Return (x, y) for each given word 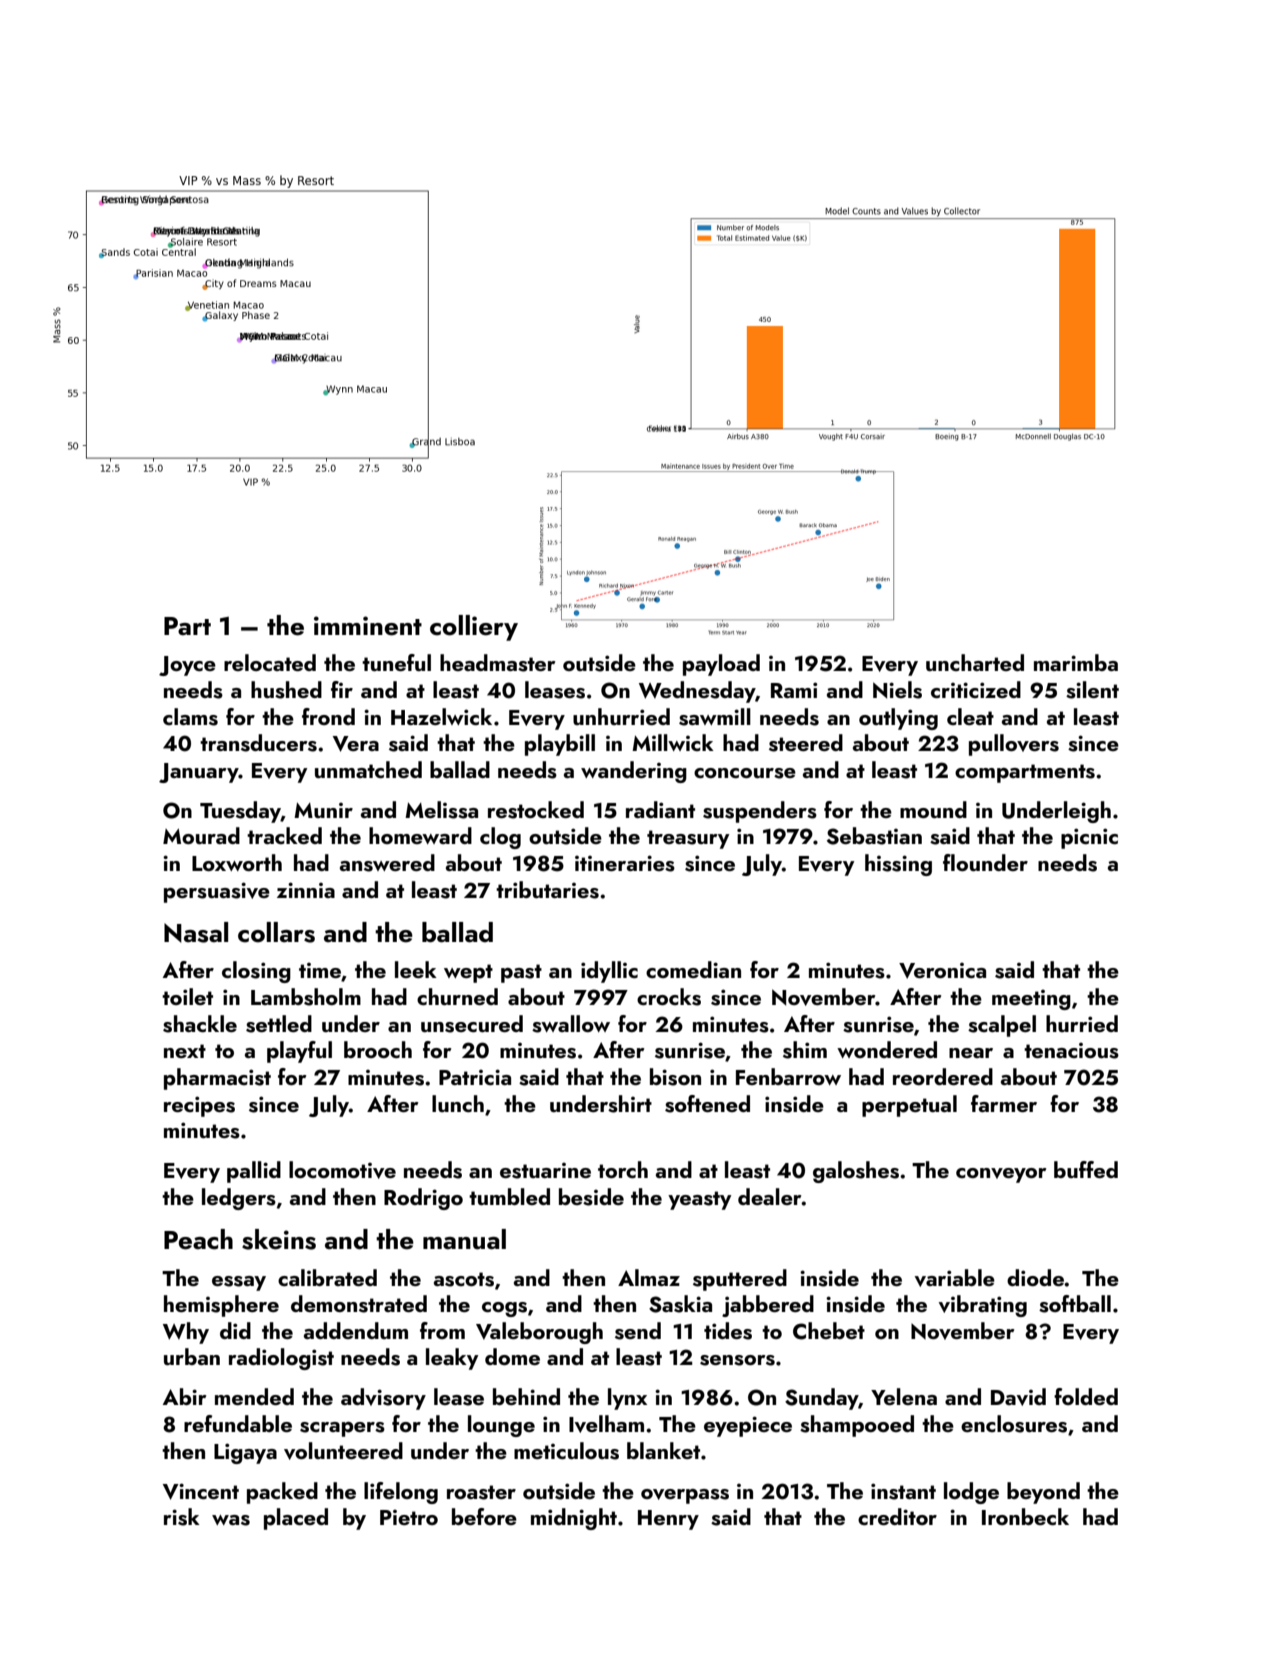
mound (933, 809)
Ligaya (245, 1453)
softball (1075, 1304)
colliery (474, 628)
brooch (378, 1049)
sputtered (740, 1280)
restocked (536, 810)
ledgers (239, 1199)
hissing (898, 865)
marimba (1076, 662)
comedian (693, 969)
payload (721, 665)
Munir (323, 810)
